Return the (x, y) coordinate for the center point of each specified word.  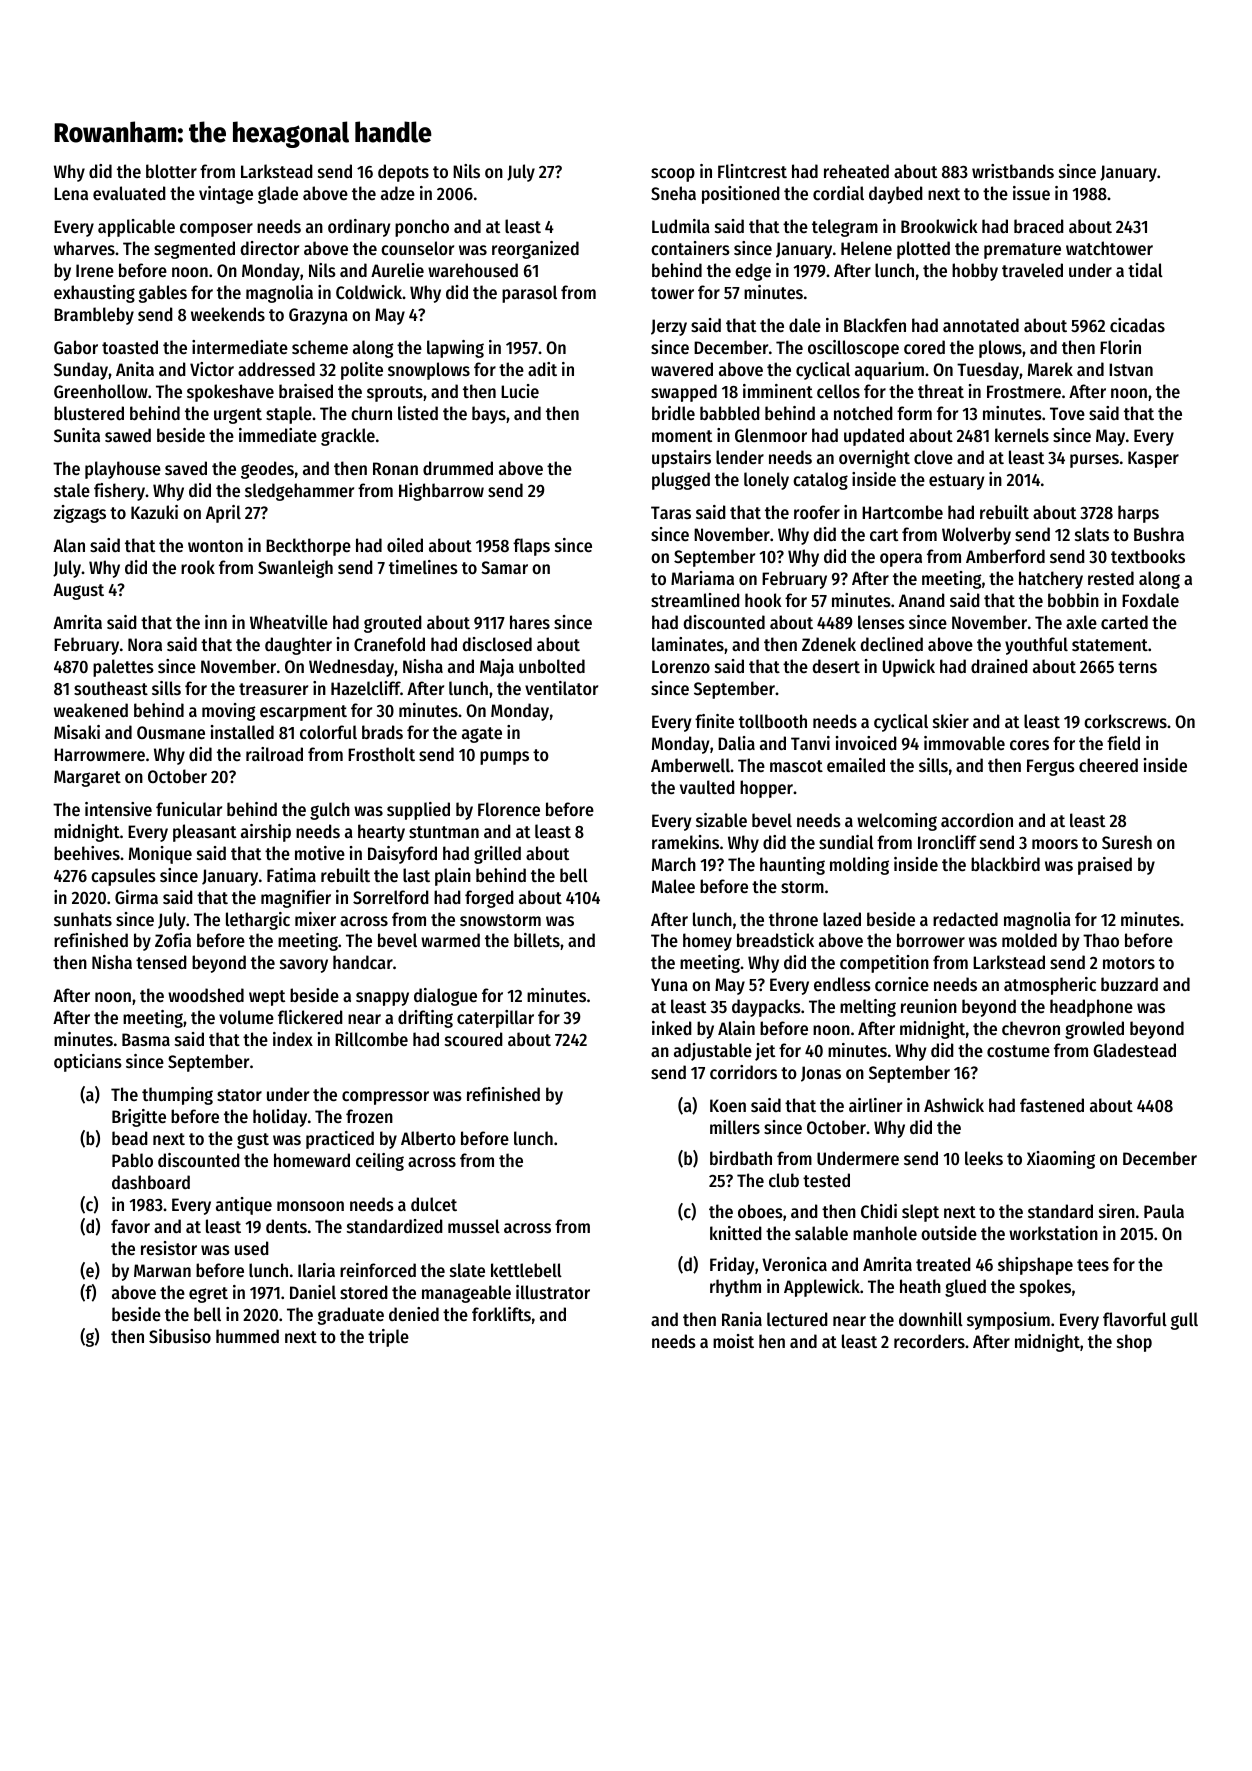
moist (733, 1341)
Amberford (1005, 556)
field (1123, 743)
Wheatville (289, 622)
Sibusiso (180, 1336)
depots (403, 173)
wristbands (1013, 171)
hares (530, 622)
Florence (509, 809)
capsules (123, 877)
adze (398, 193)
